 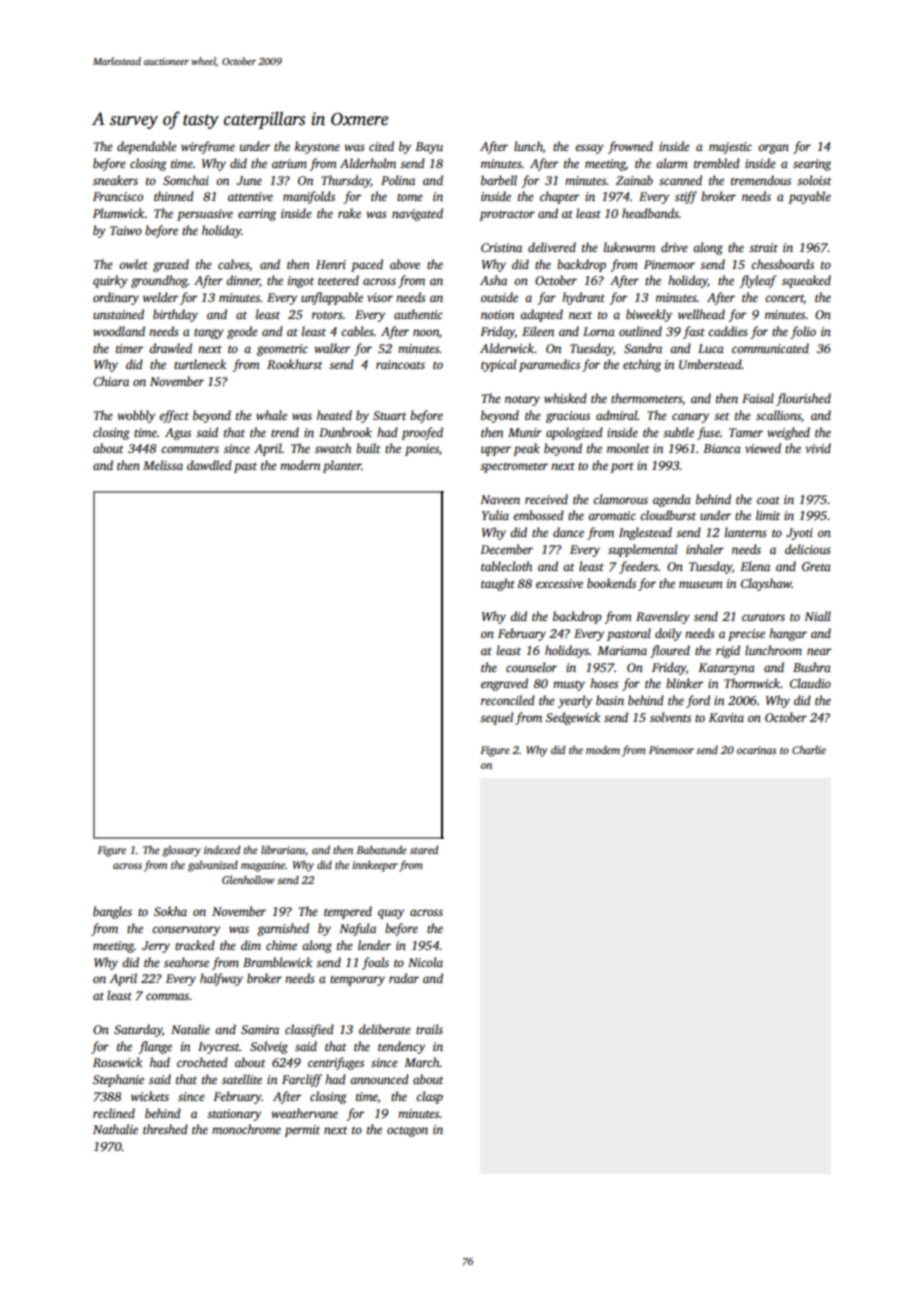 What do you see at coordinates (375, 866) in the document?
I see `innkeeper` at bounding box center [375, 866].
